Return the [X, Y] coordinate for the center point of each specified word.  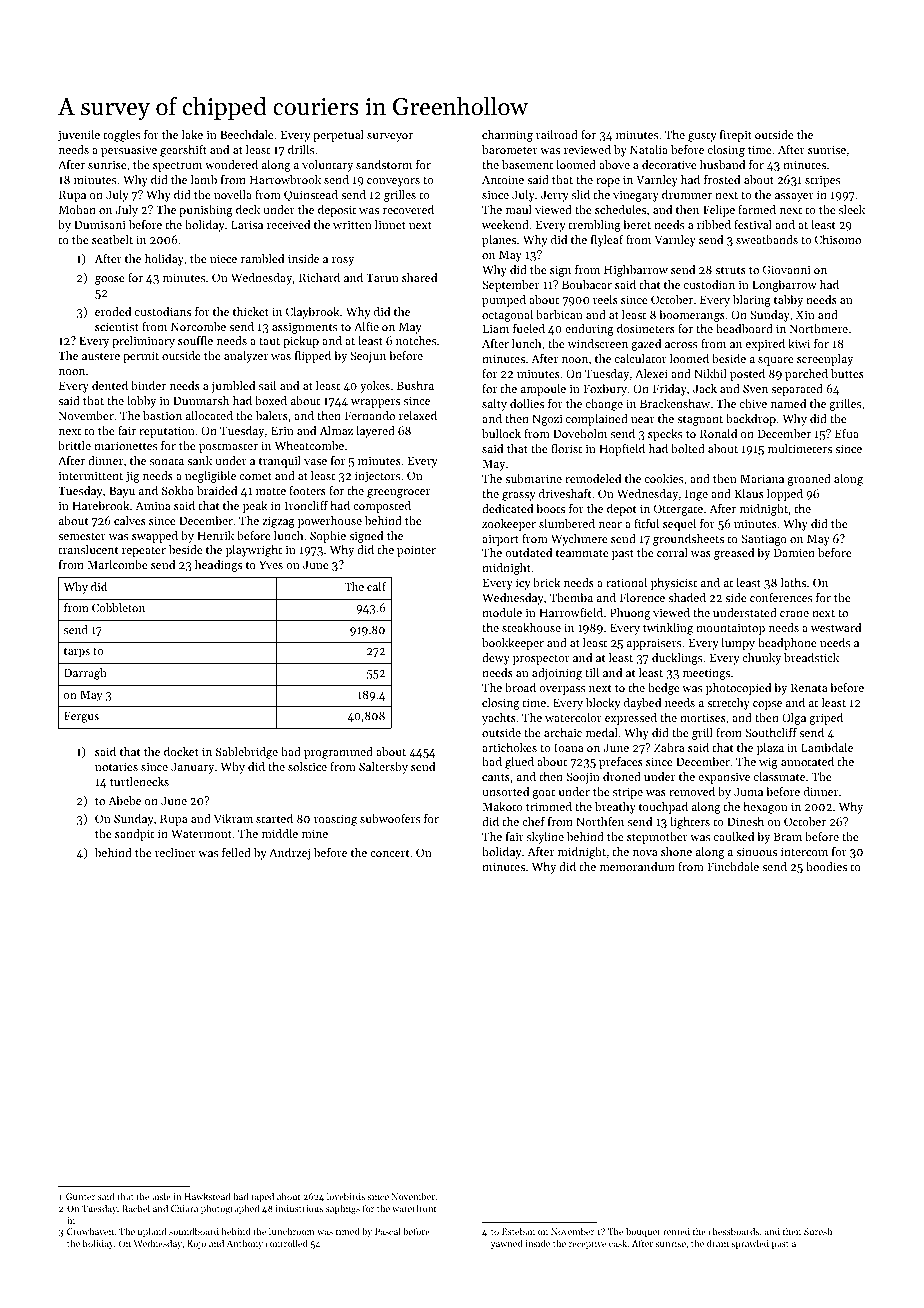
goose [110, 280]
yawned [507, 1244]
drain [718, 1243]
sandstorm [384, 164]
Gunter [80, 1196]
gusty [702, 137]
